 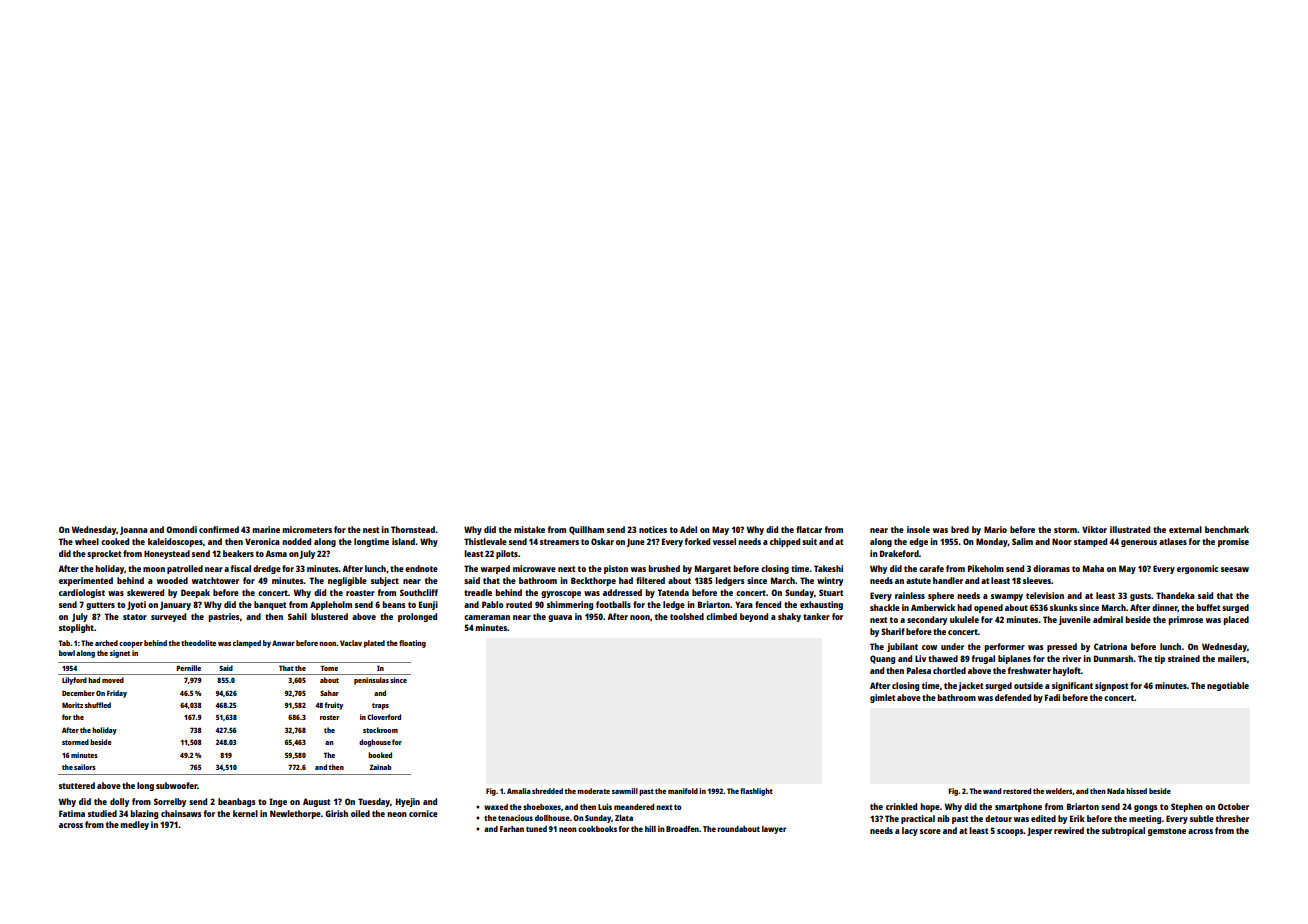 What do you see at coordinates (529, 529) in the document?
I see `mistake` at bounding box center [529, 529].
